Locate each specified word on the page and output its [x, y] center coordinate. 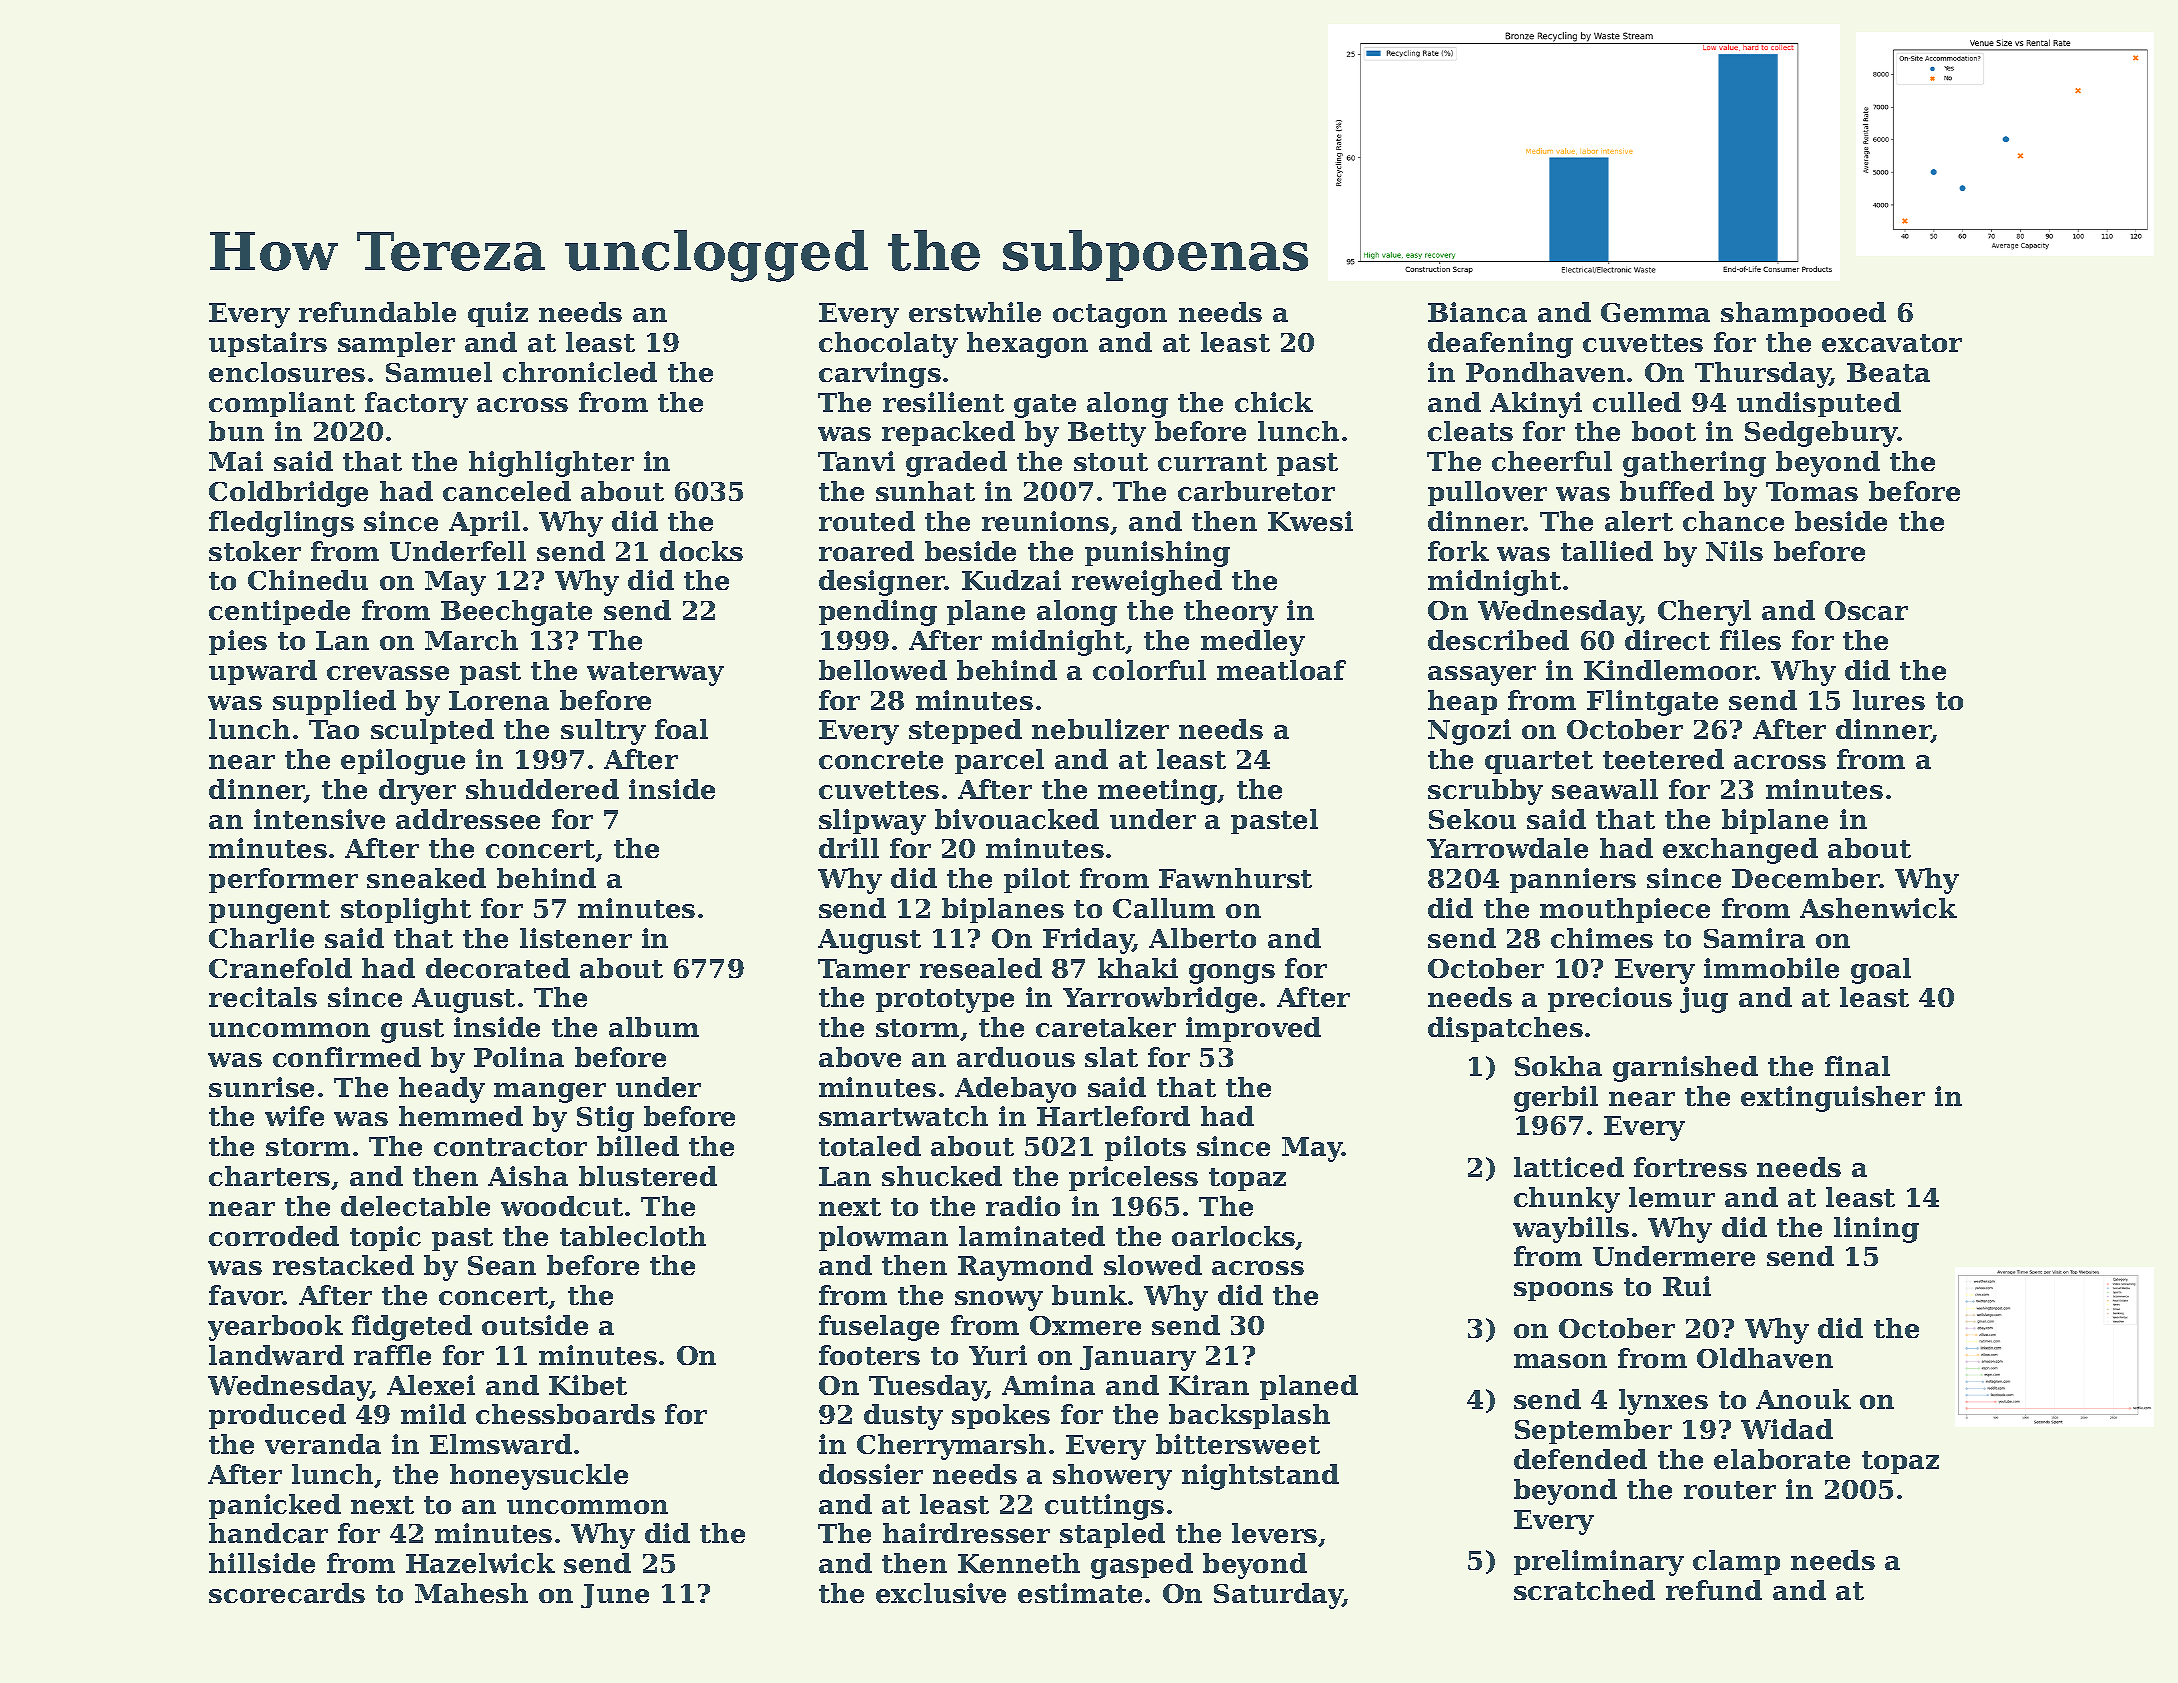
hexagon [1027, 345]
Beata [1888, 372]
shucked [942, 1176]
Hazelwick [480, 1563]
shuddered [542, 789]
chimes [1602, 938]
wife [294, 1116]
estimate [1080, 1593]
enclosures [287, 372]
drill [849, 848]
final [1857, 1066]
